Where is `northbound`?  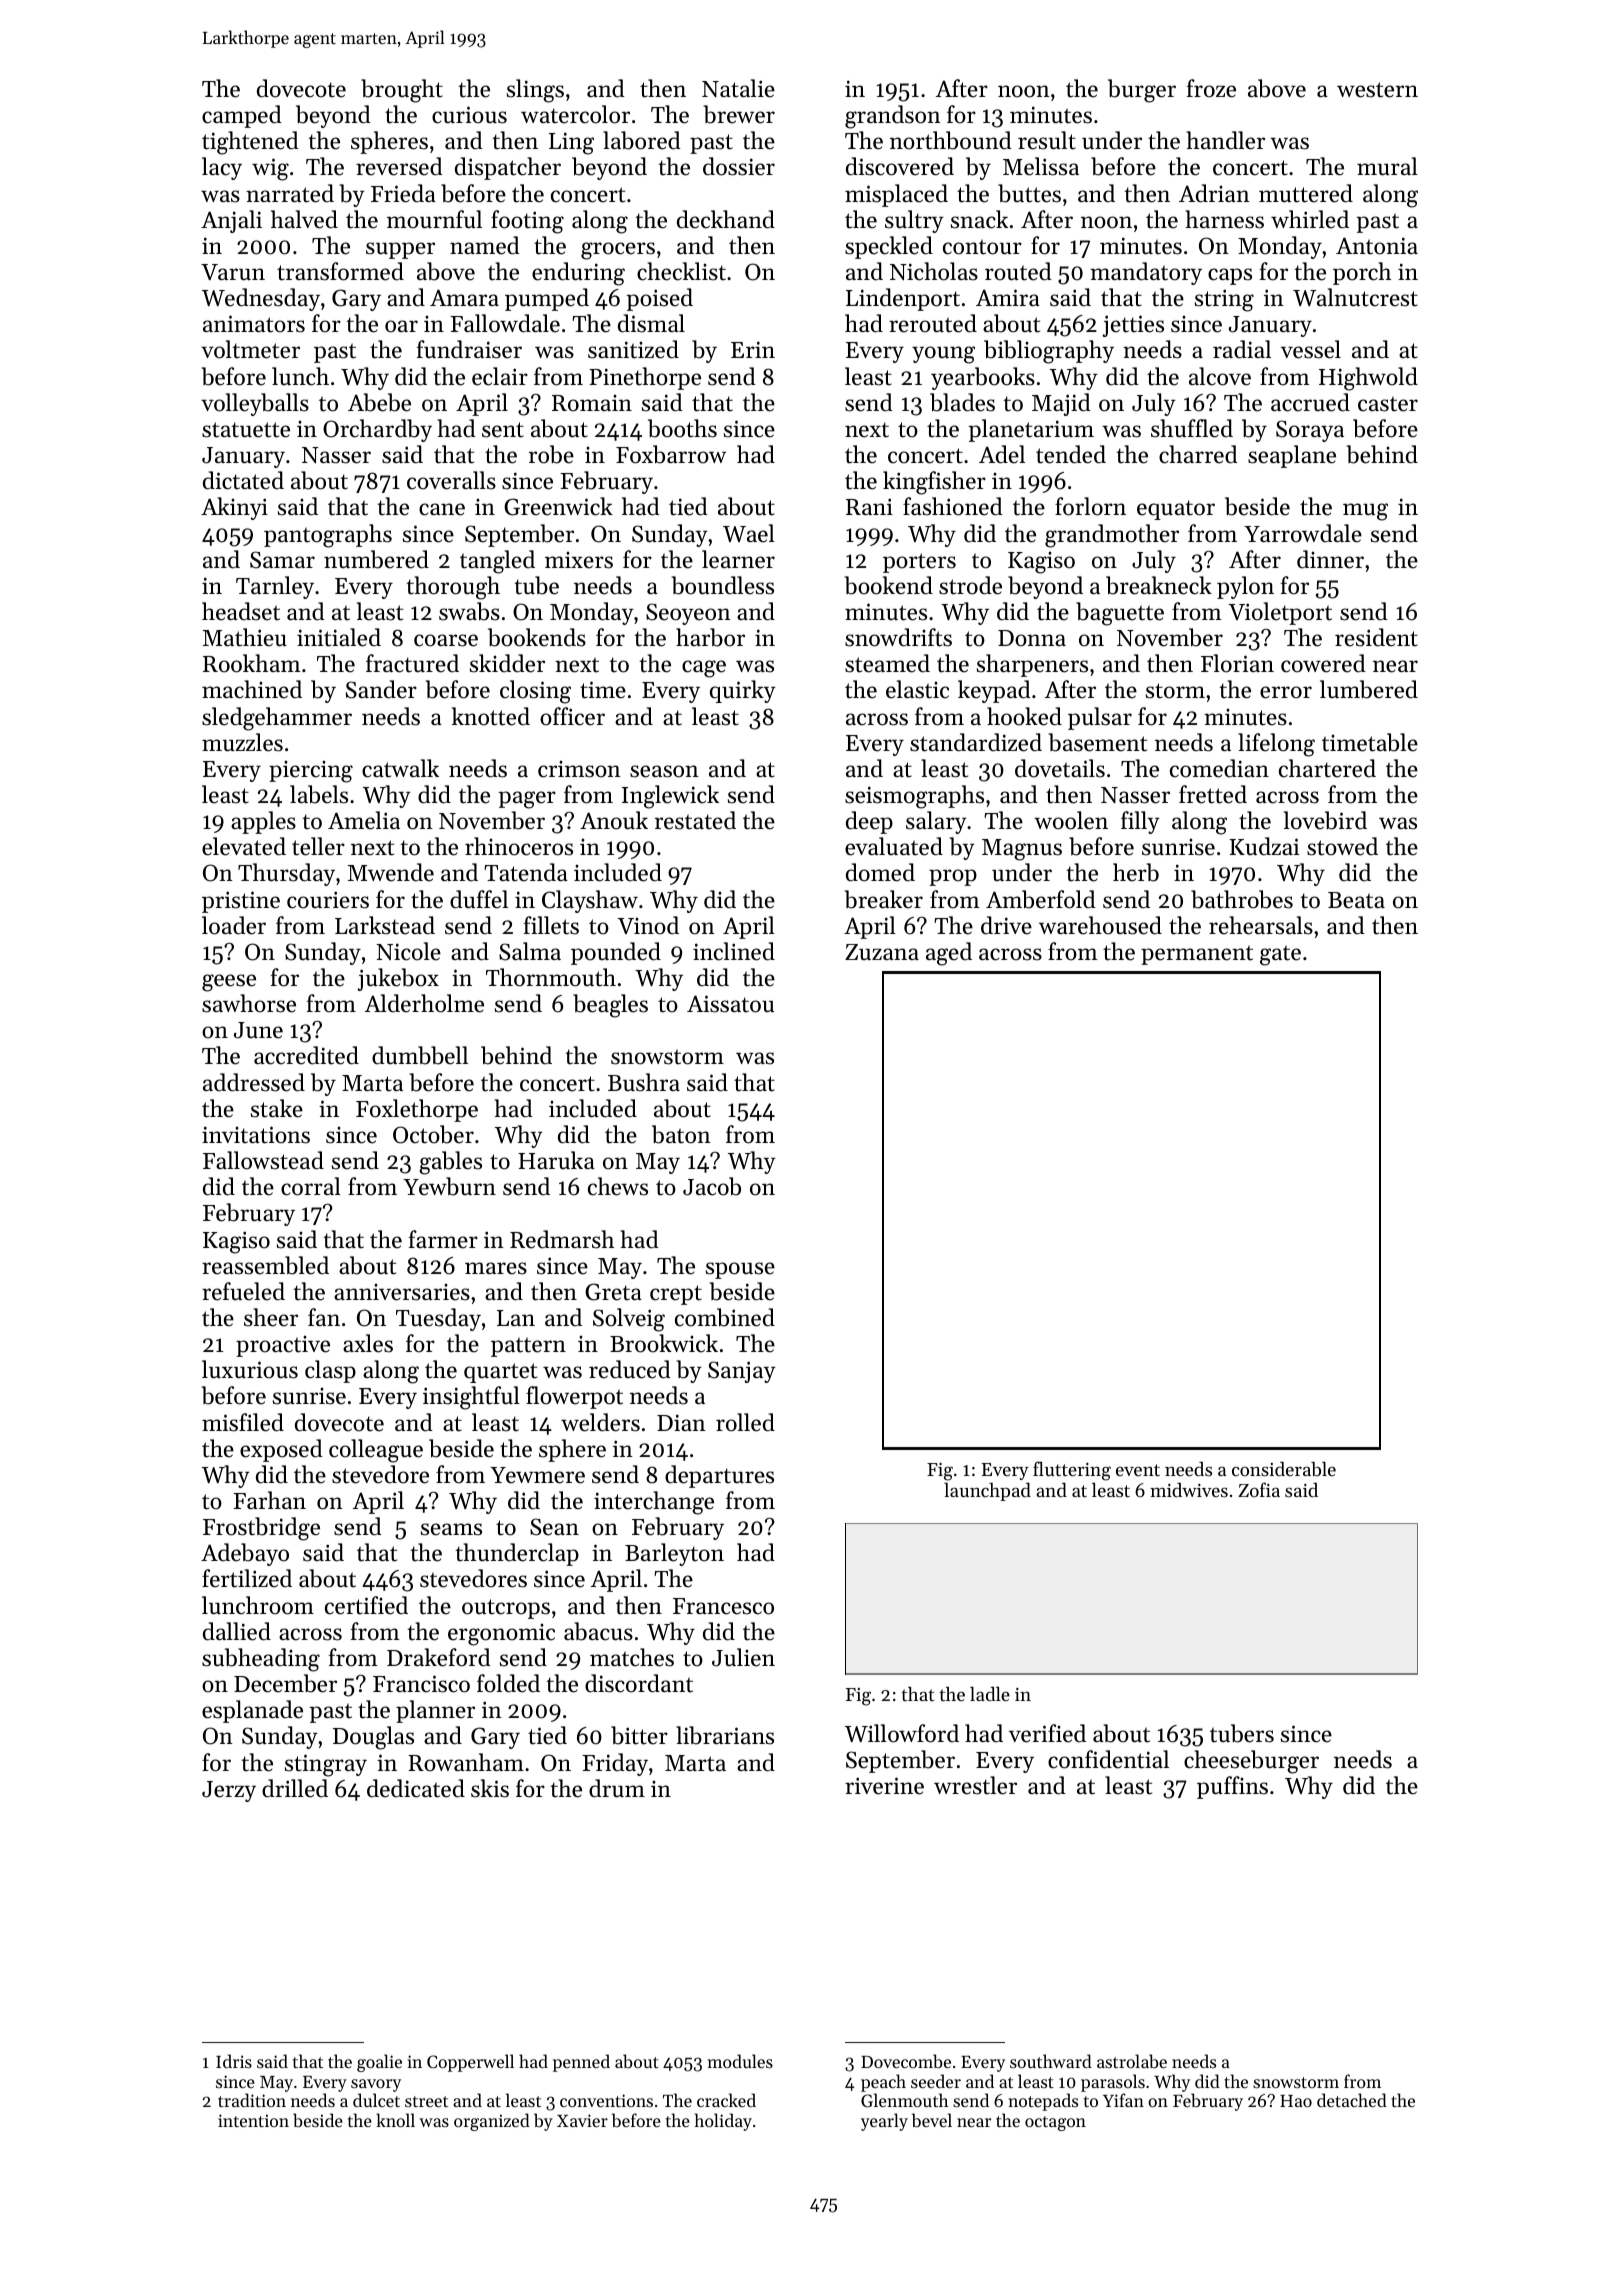 northbound is located at coordinates (951, 140).
